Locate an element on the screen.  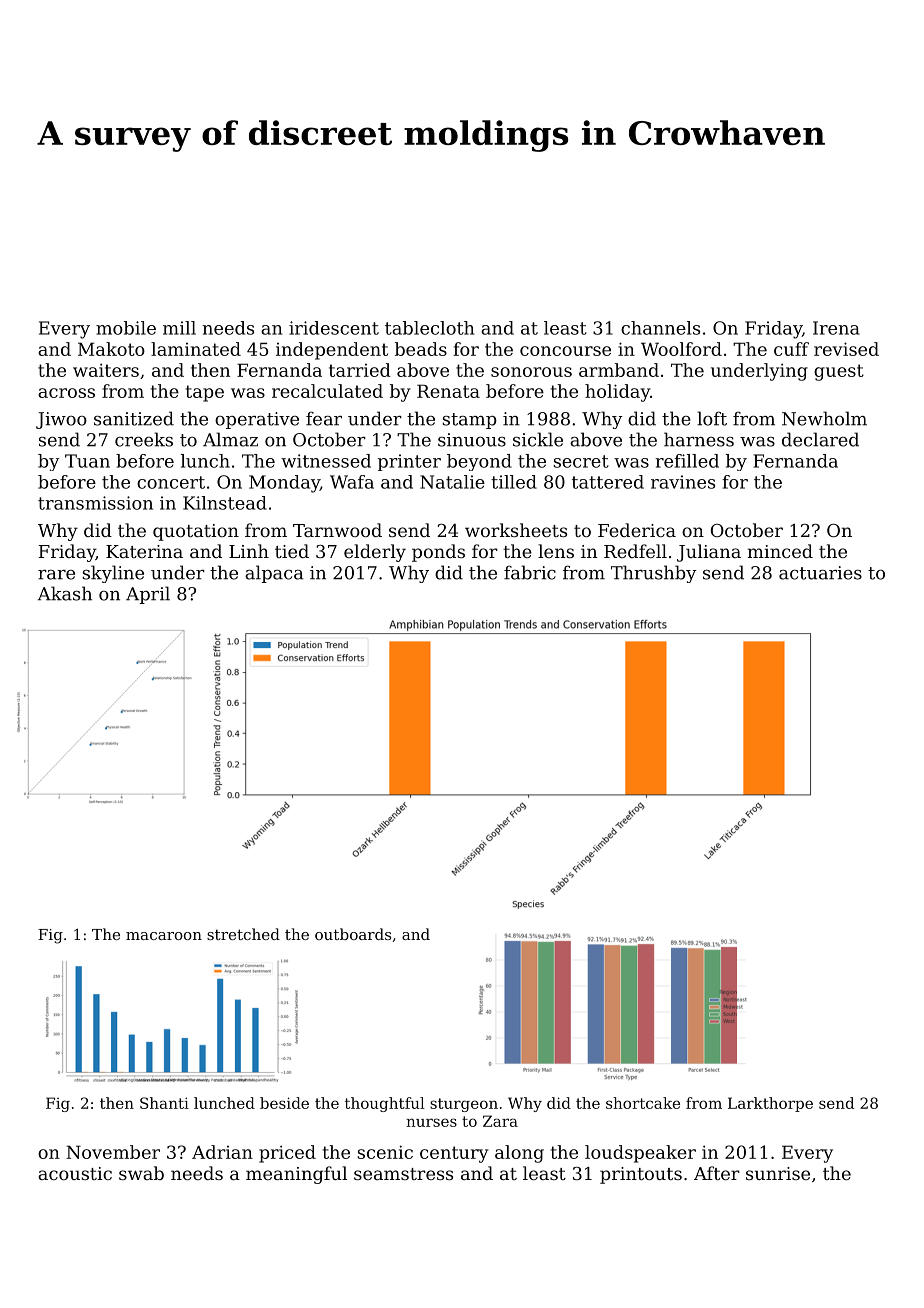
Wafa is located at coordinates (352, 482).
